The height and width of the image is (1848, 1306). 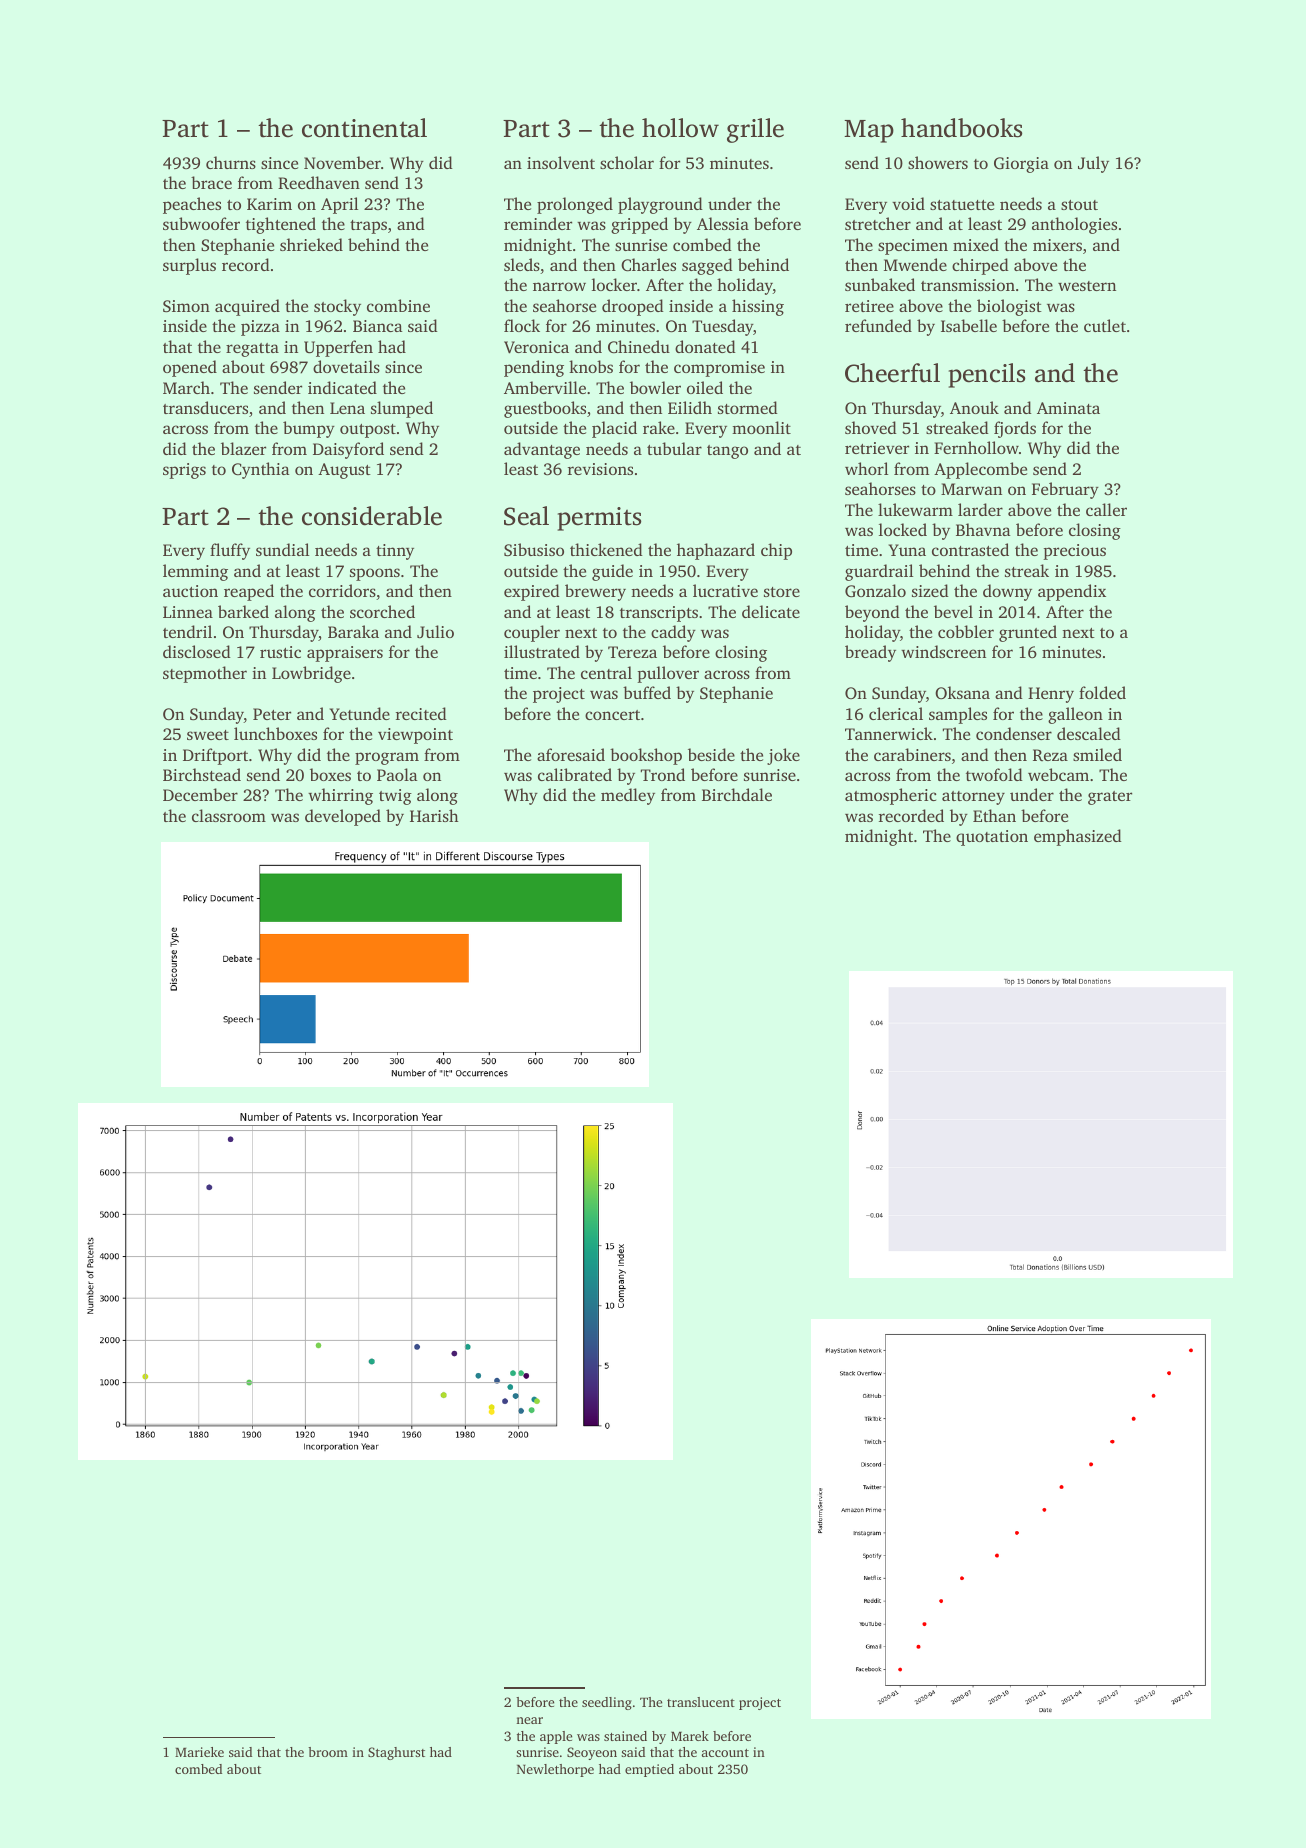 I want to click on indicated, so click(x=342, y=387).
